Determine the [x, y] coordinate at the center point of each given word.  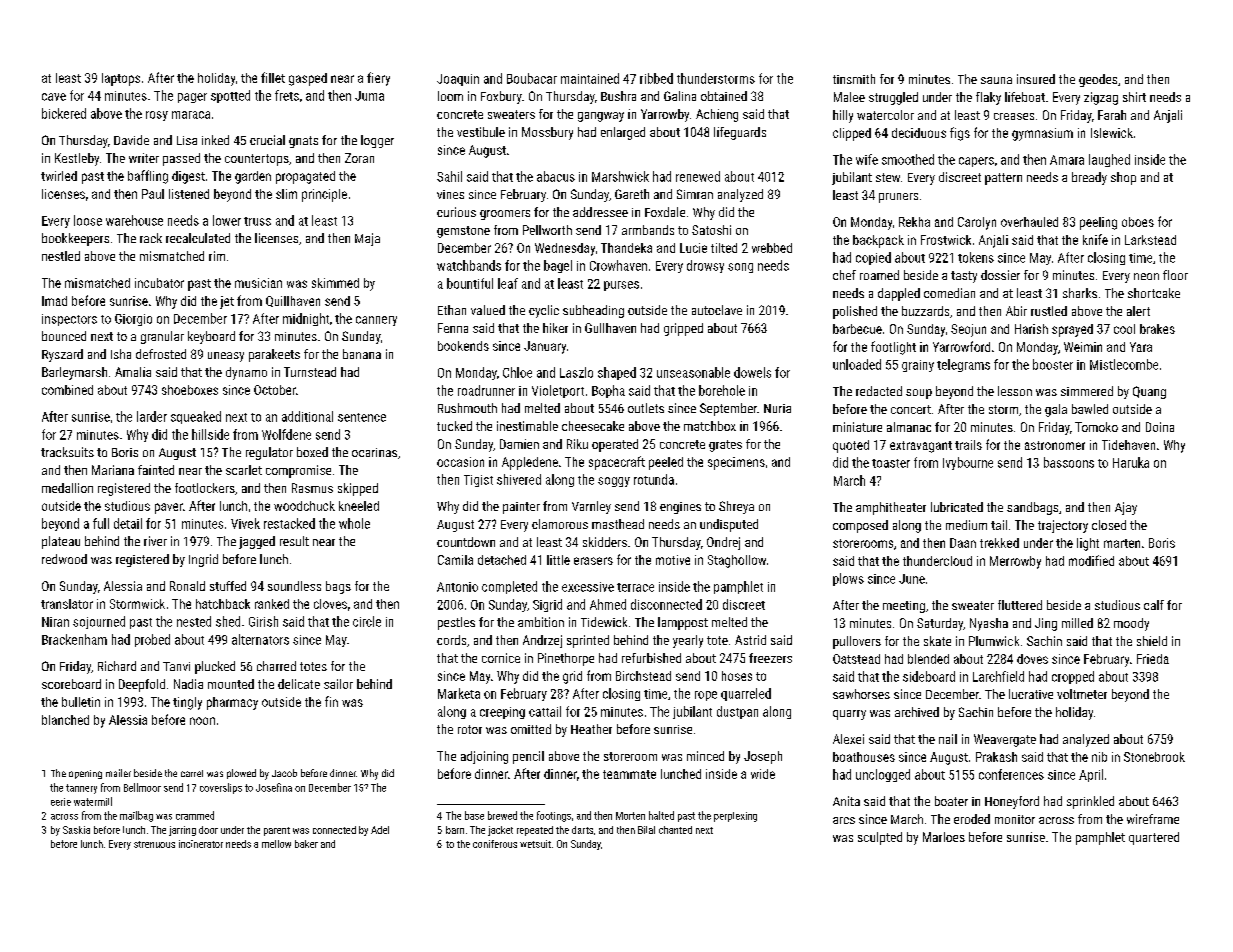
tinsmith [854, 79]
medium [966, 525]
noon [202, 721]
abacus [556, 176]
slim [286, 194]
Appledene [530, 463]
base [474, 815]
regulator [269, 453]
